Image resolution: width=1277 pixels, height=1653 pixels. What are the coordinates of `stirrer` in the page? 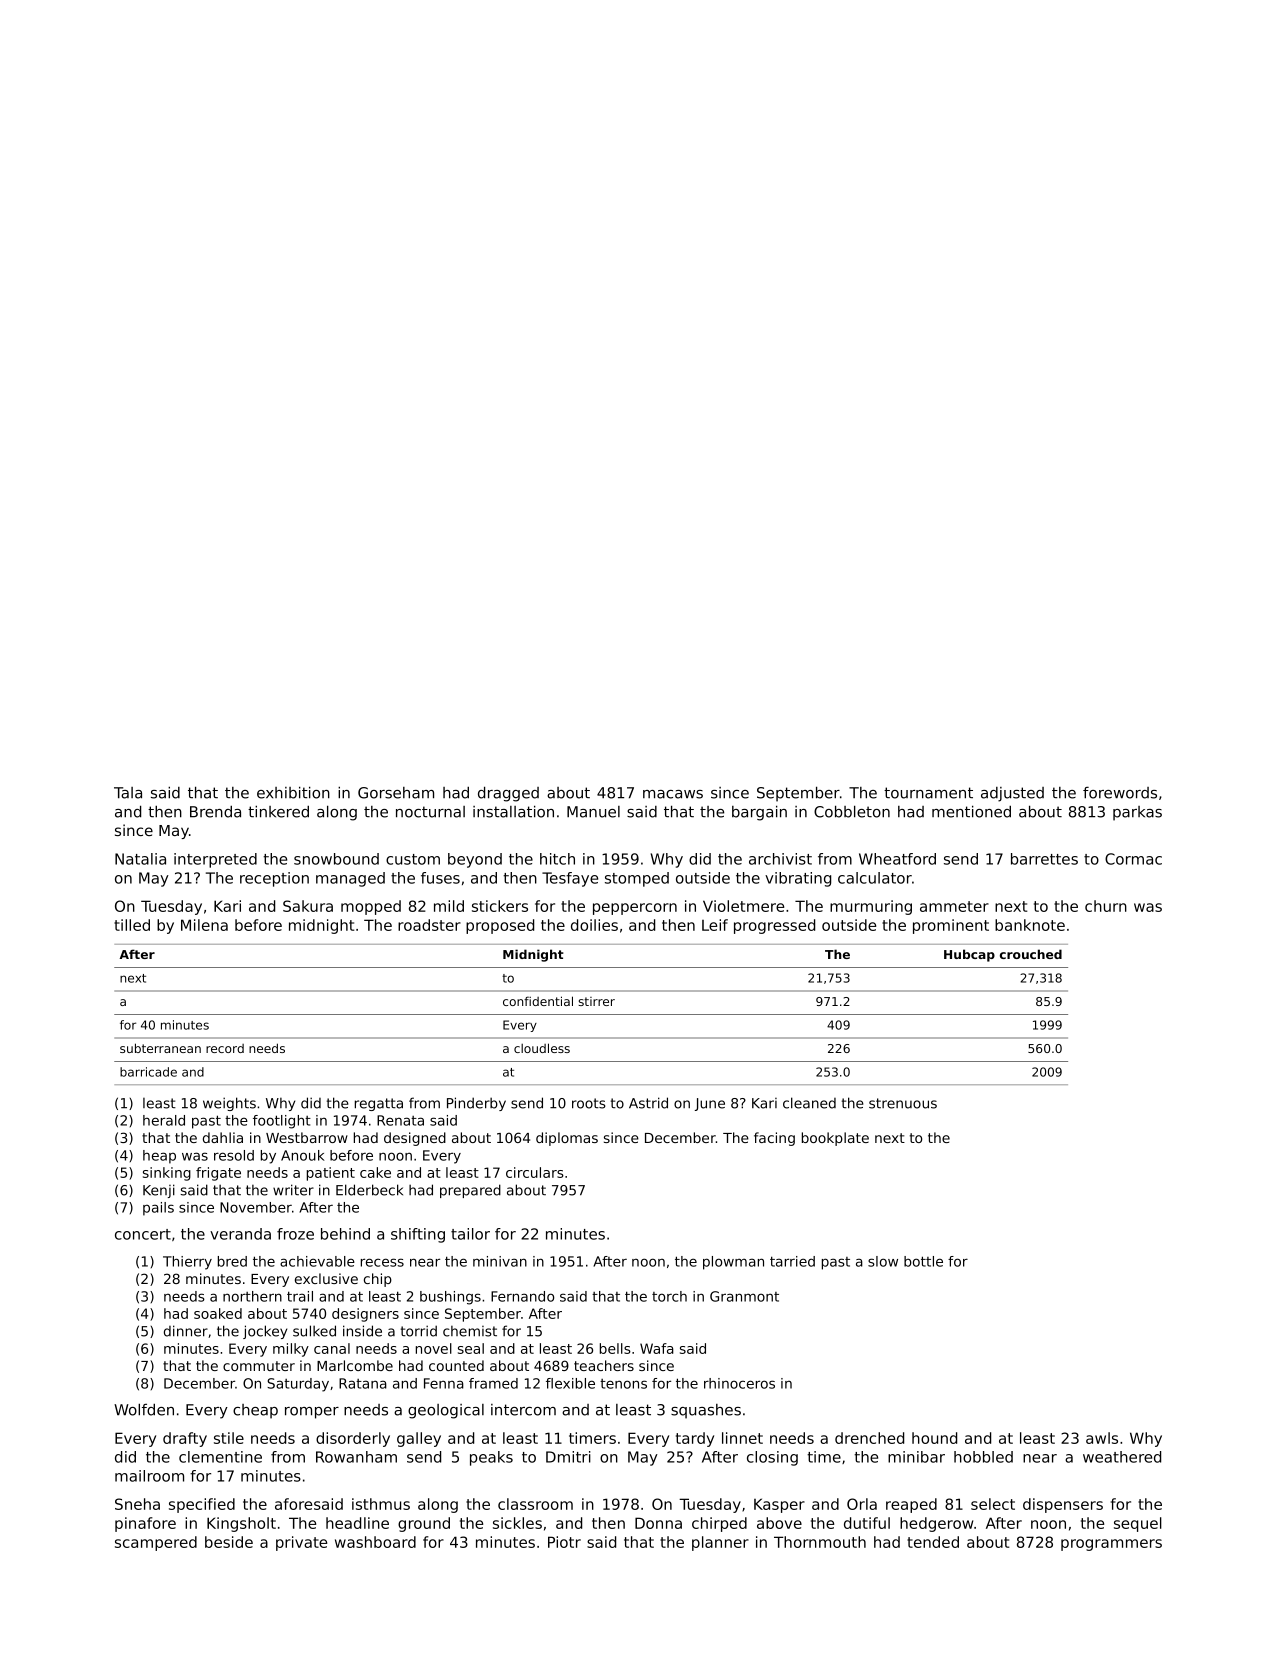 It's located at (596, 1001).
